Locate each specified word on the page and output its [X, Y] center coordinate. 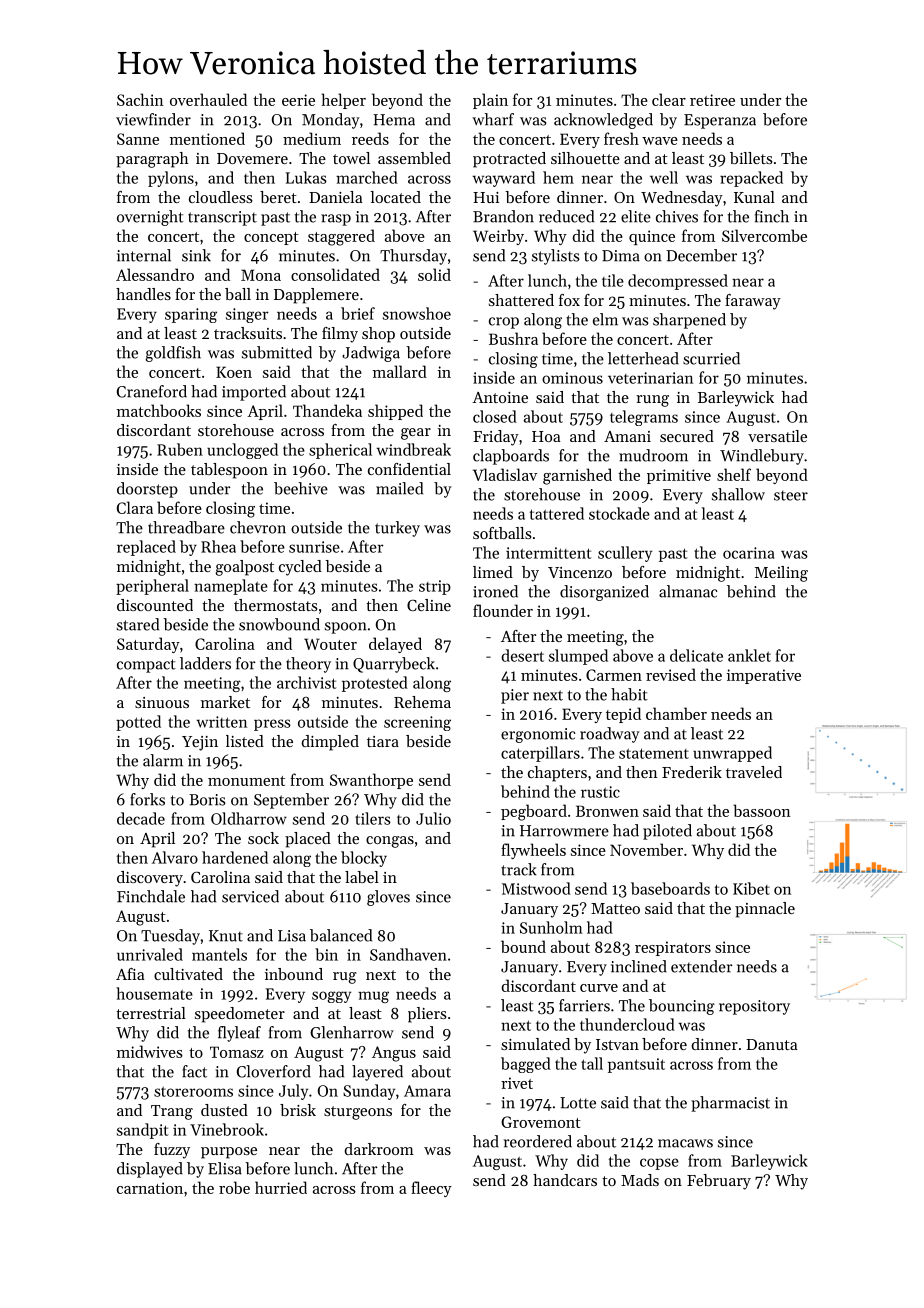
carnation [150, 1188]
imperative [764, 676]
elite [636, 216]
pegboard [534, 812]
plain [490, 101]
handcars [565, 1180]
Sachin [140, 99]
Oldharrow [249, 818]
